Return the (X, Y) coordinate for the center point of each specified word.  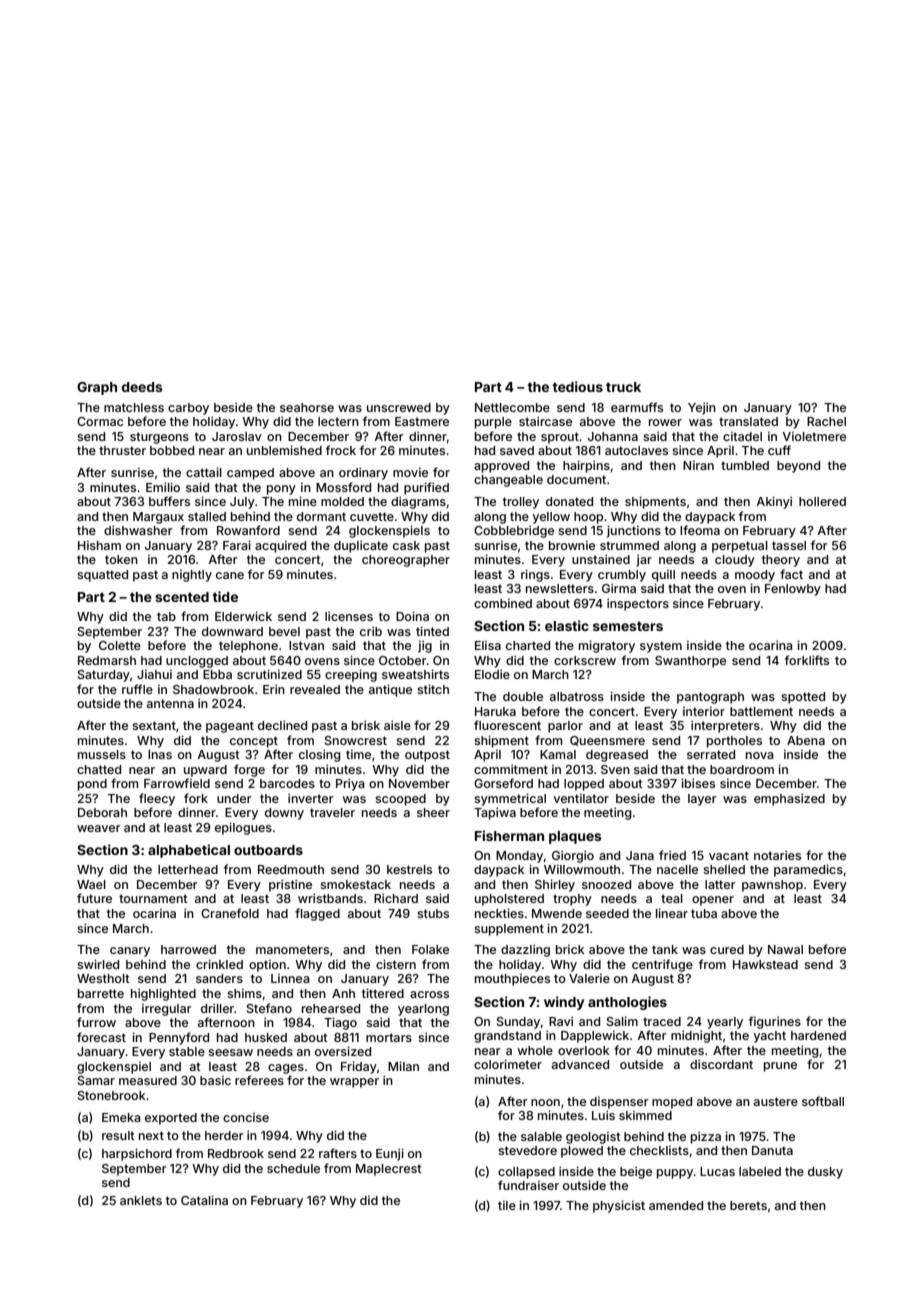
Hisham (99, 545)
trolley (521, 503)
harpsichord (137, 1154)
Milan (403, 1066)
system (661, 647)
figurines (775, 1022)
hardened (818, 1035)
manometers (292, 949)
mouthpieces (512, 979)
